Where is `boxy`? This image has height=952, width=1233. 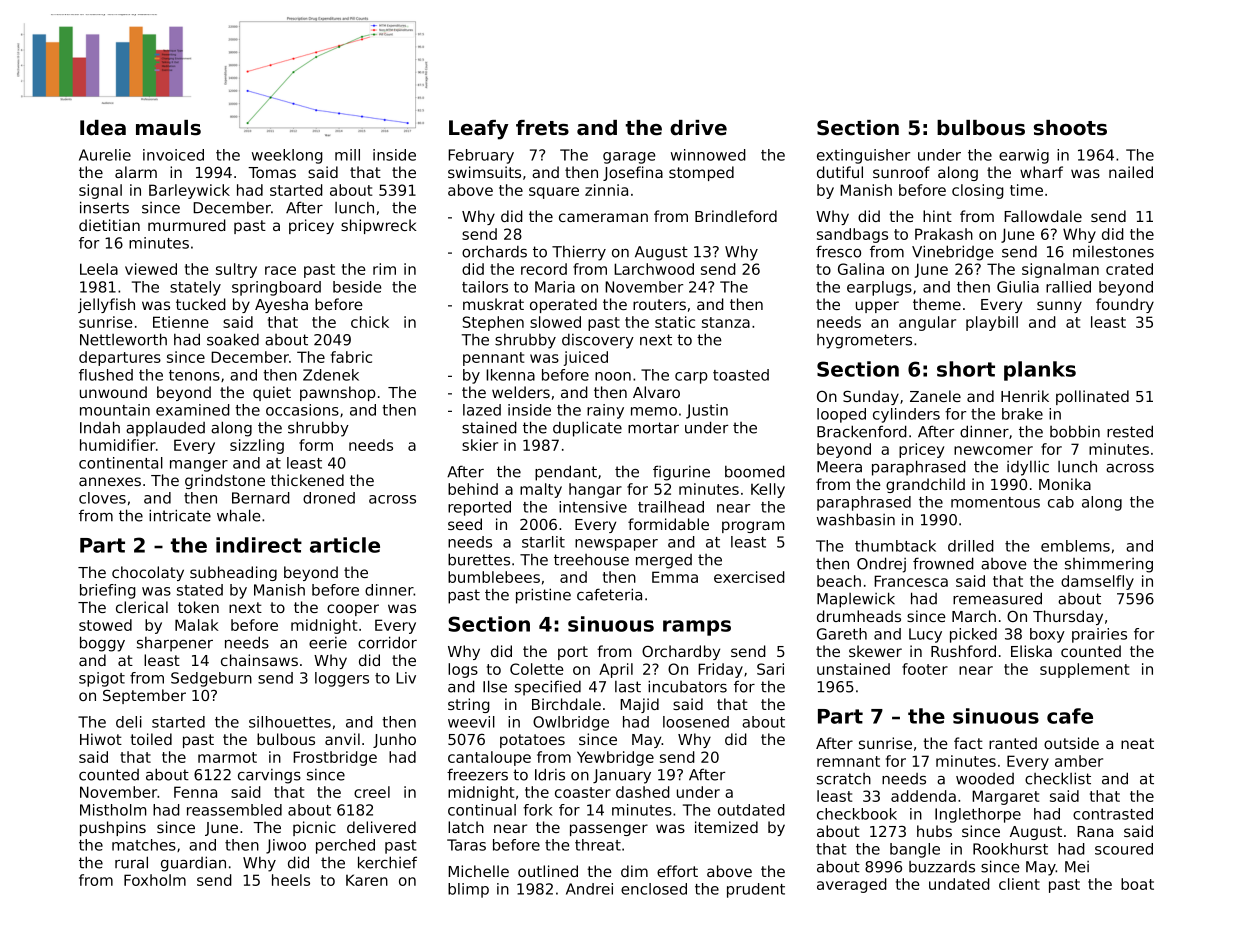
boxy is located at coordinates (1047, 635).
